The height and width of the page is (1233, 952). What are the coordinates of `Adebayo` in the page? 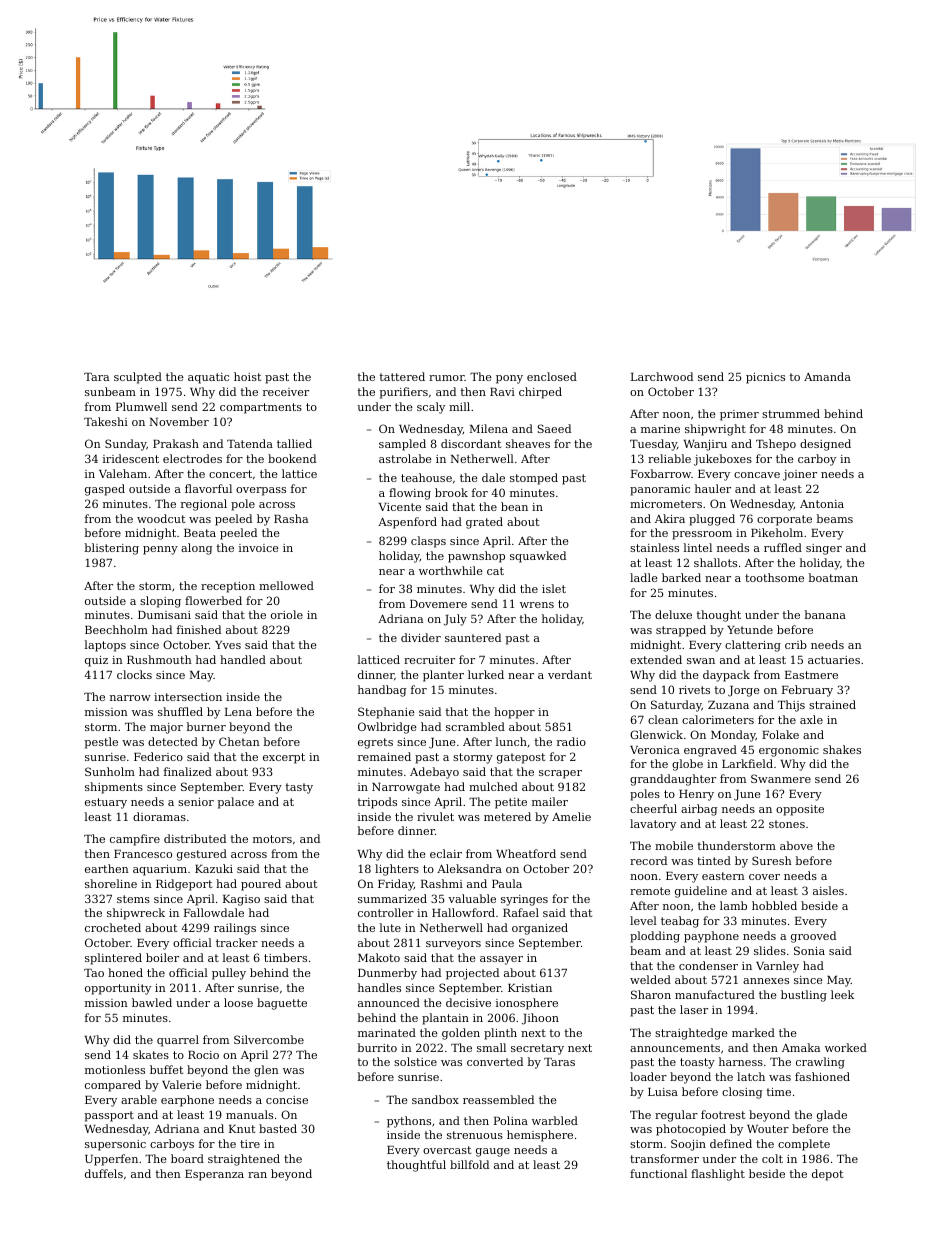 It's located at (434, 773).
